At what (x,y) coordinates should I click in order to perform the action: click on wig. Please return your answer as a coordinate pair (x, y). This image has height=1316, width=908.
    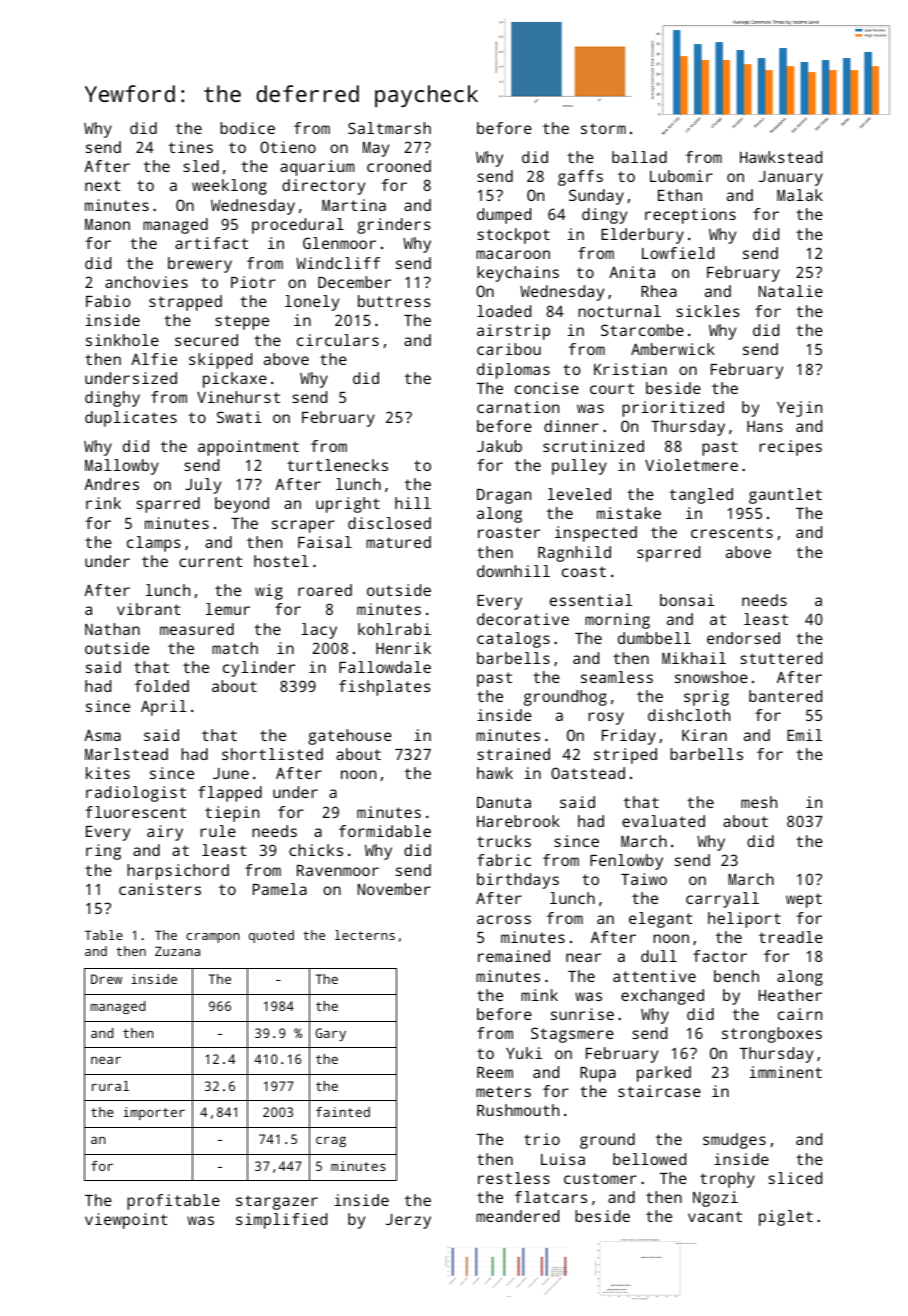
    Looking at the image, I should click on (269, 592).
